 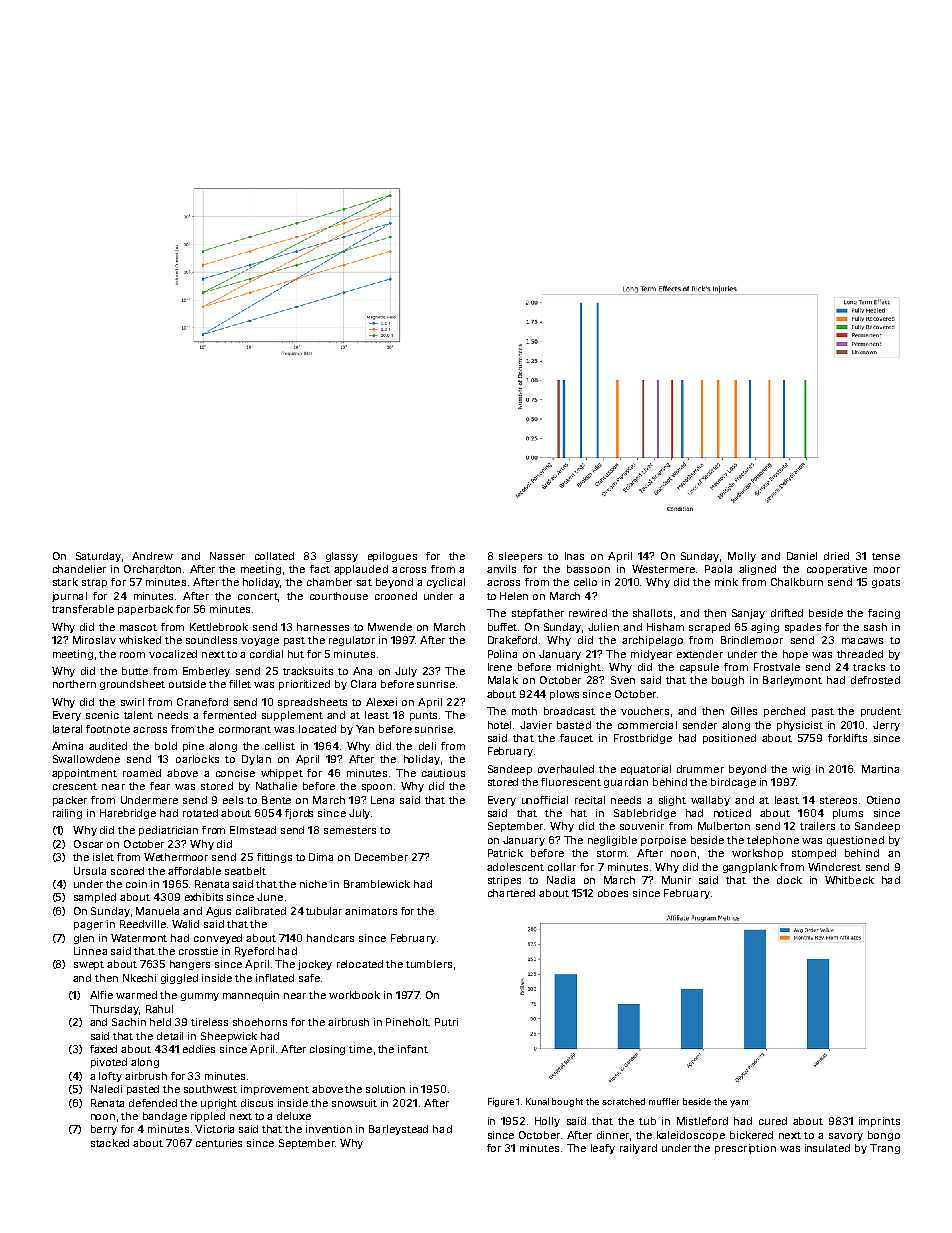 I want to click on Naledi, so click(x=106, y=1089).
